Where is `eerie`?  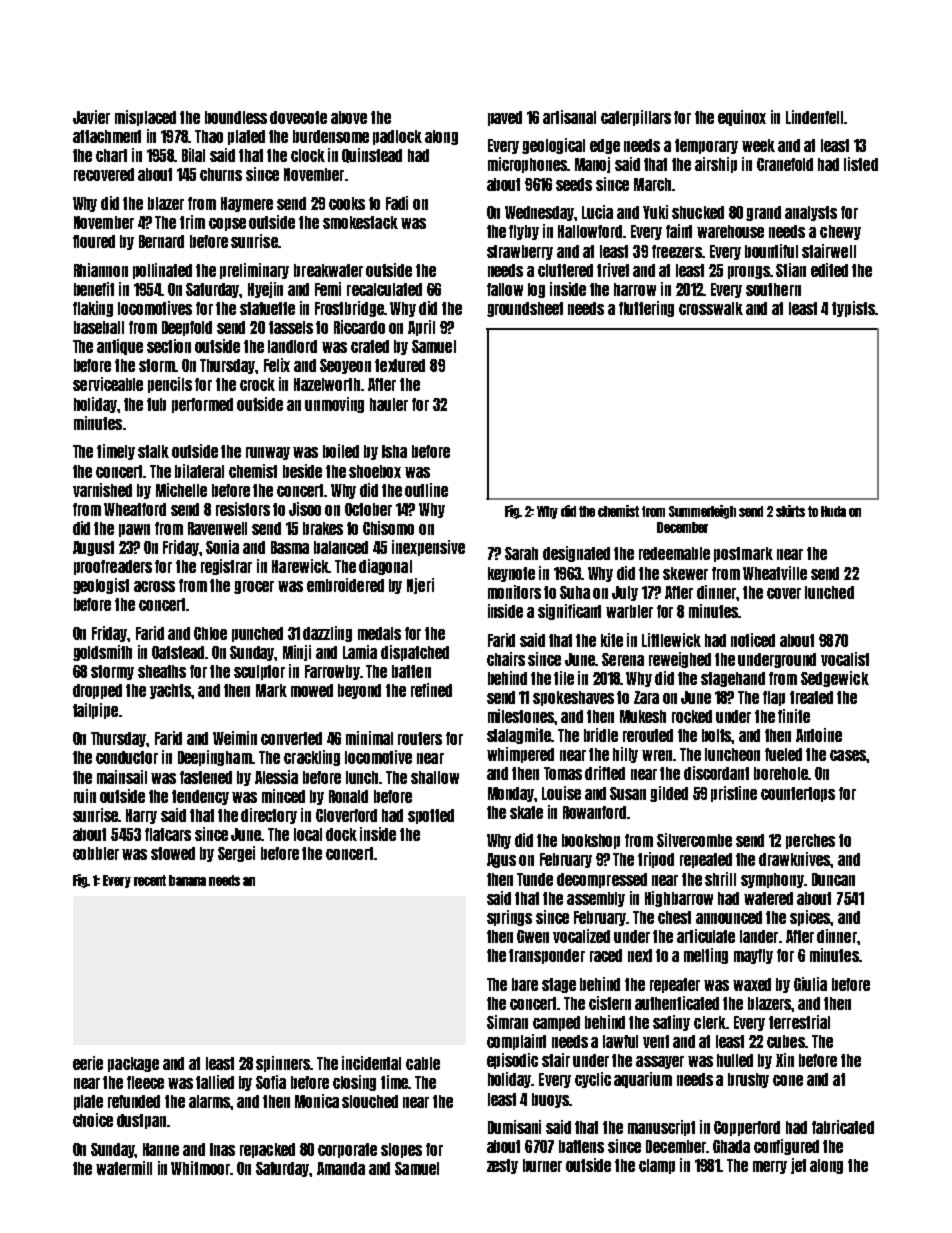 eerie is located at coordinates (88, 1063).
